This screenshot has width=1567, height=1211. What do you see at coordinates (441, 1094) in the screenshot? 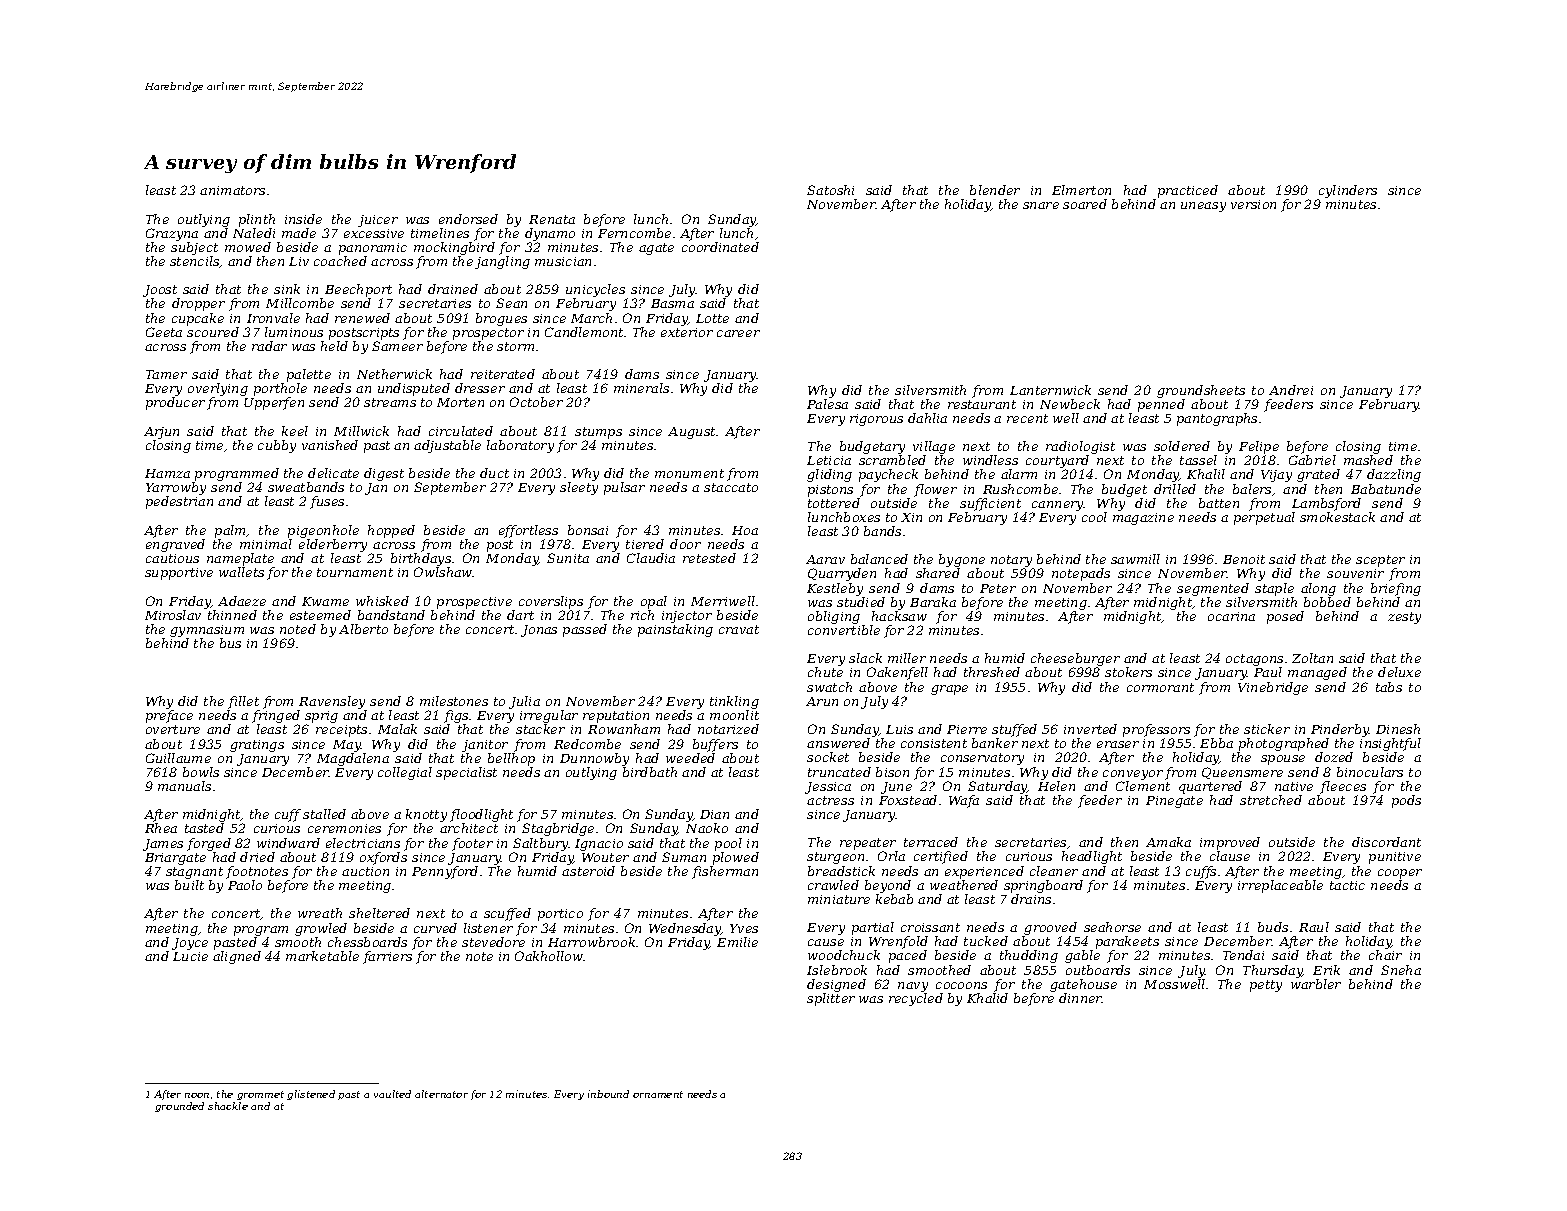
I see `alternator` at bounding box center [441, 1094].
